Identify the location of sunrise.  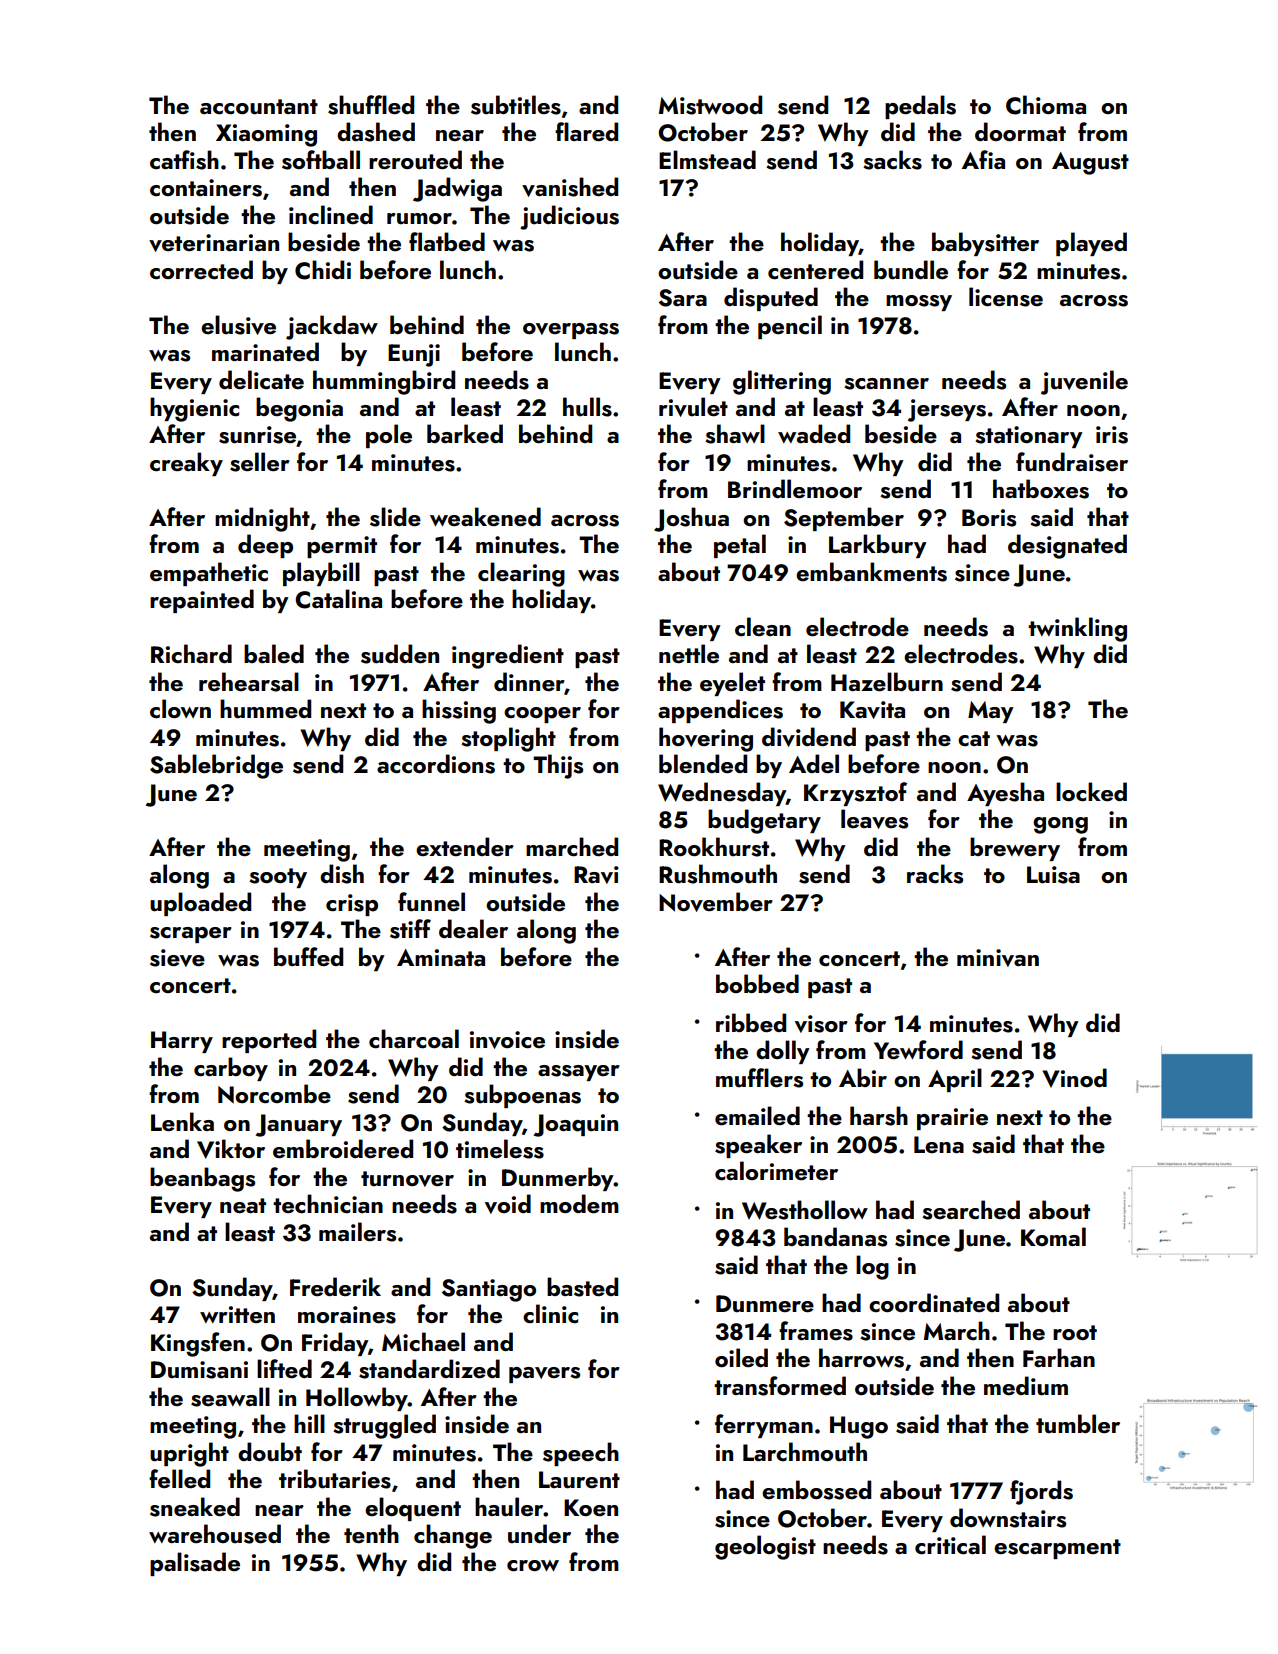
(257, 435).
